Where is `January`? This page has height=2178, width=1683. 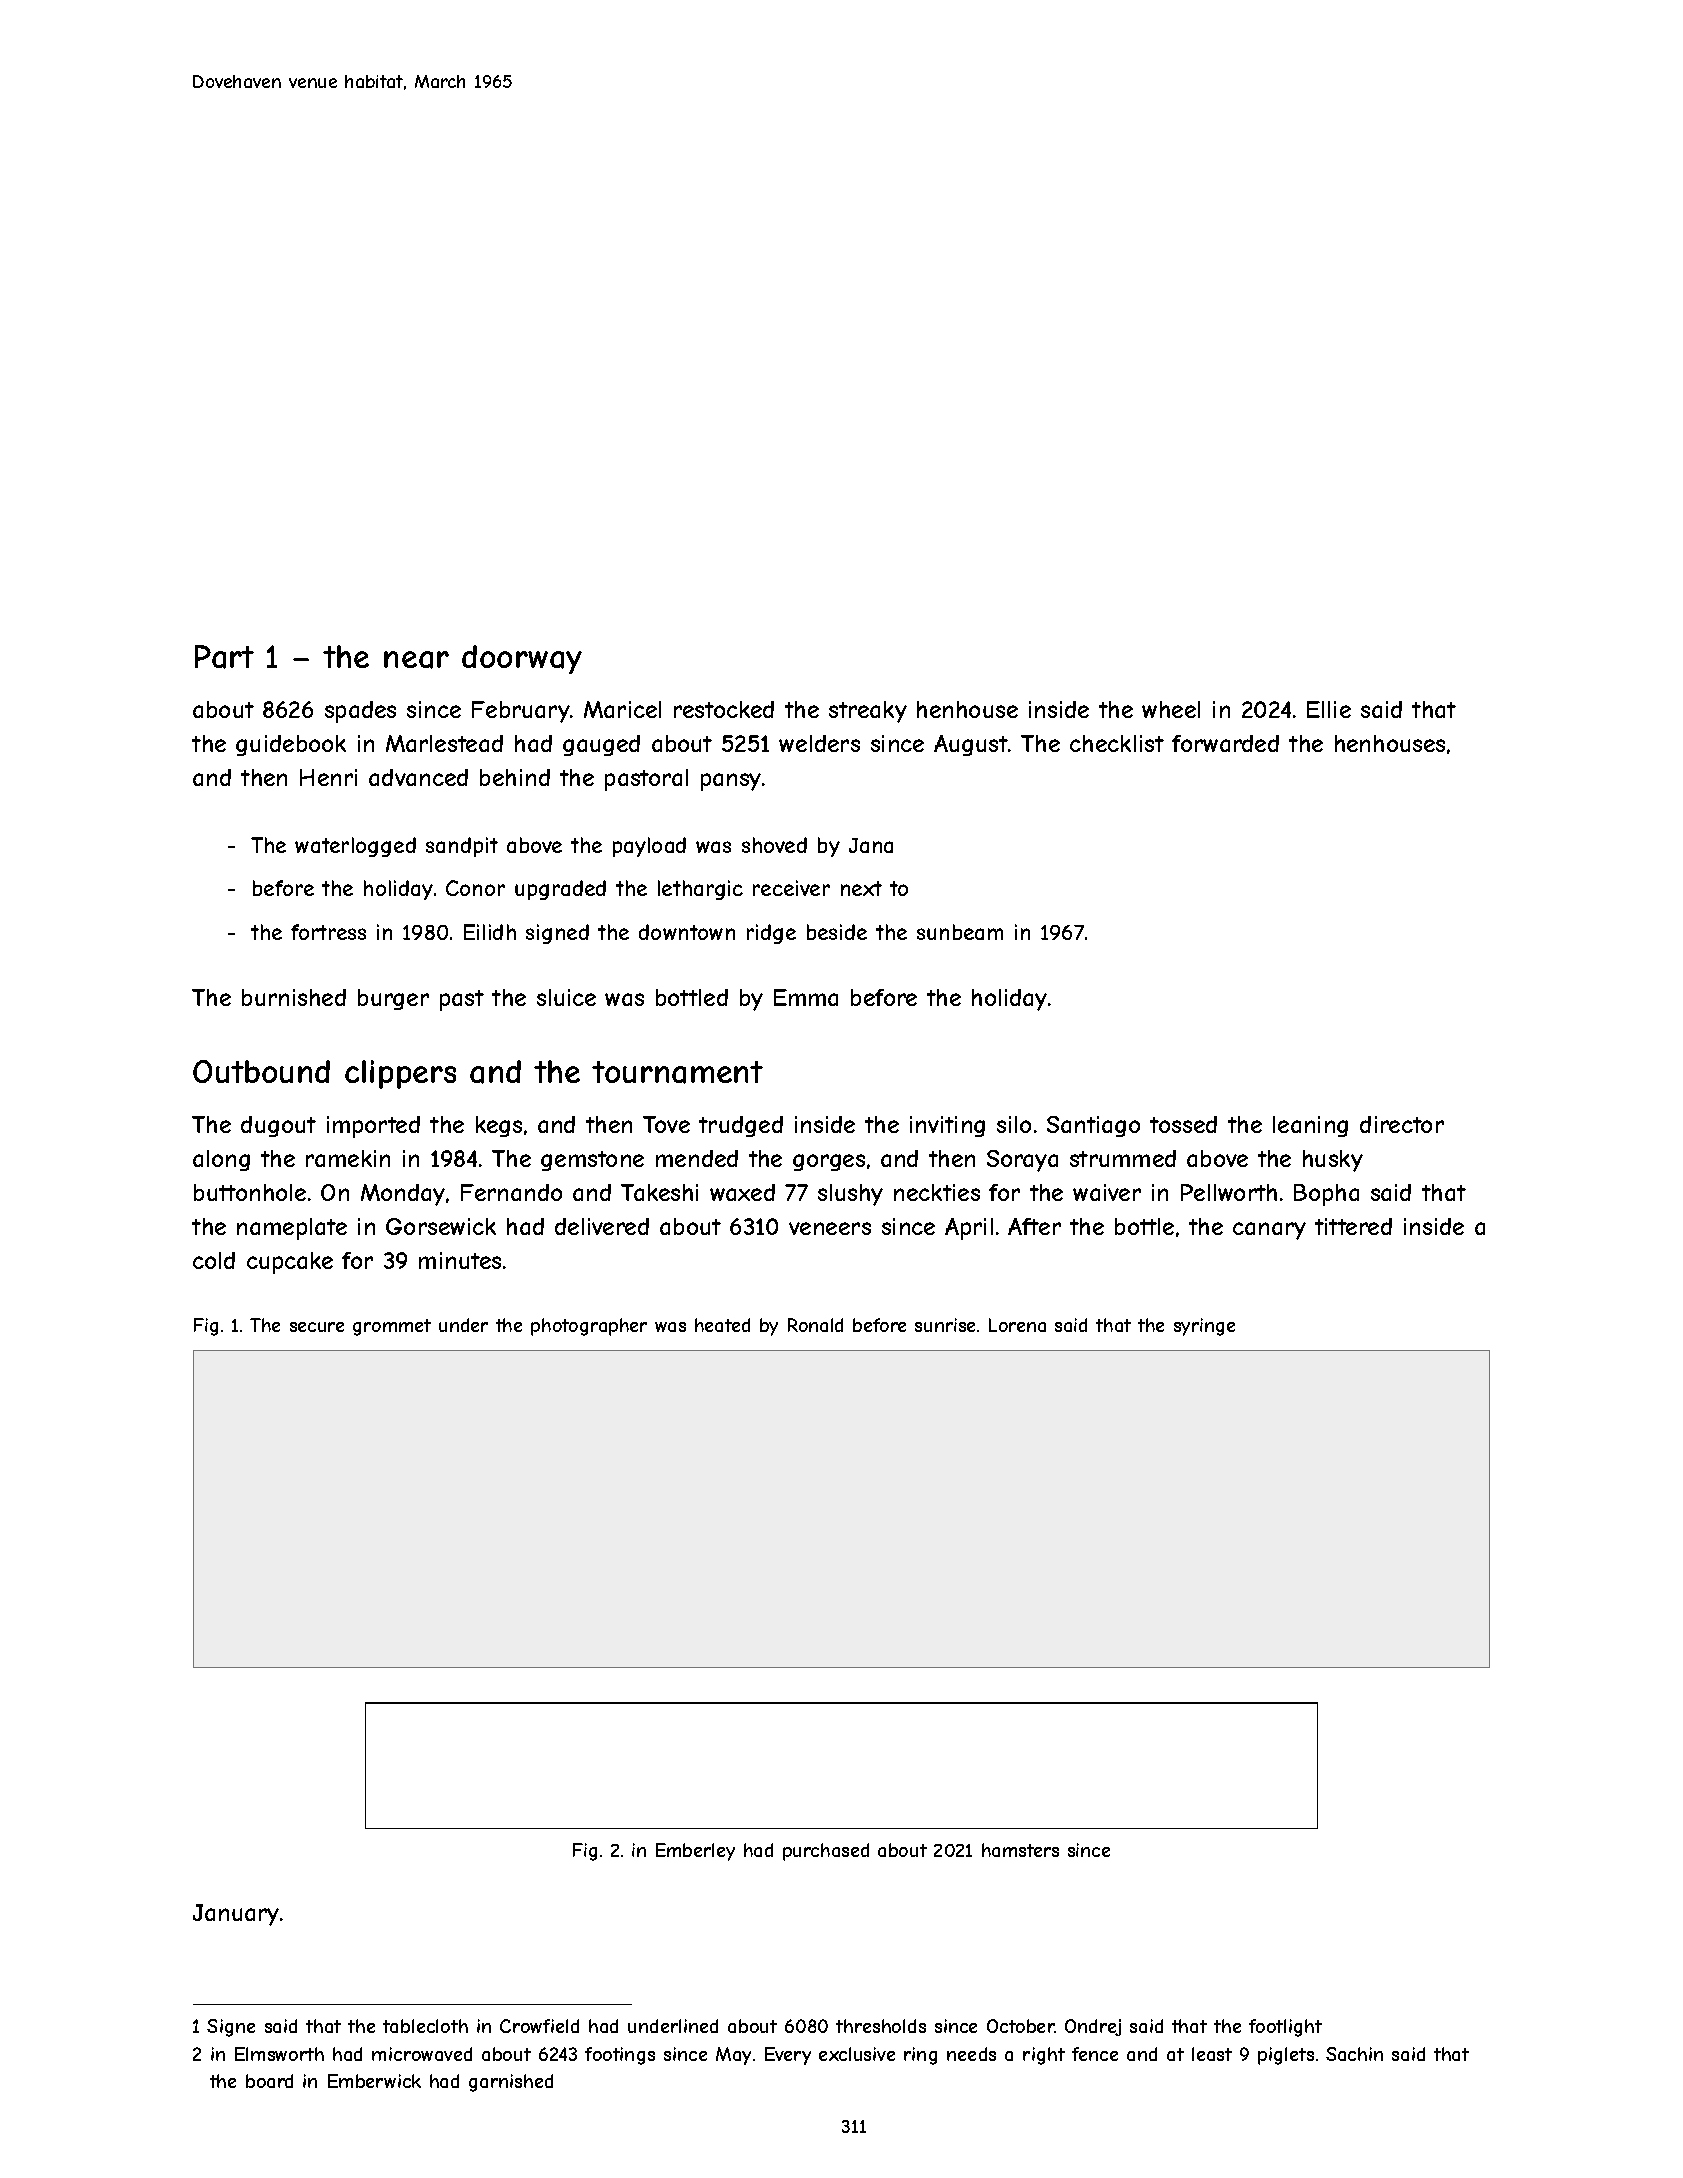 January is located at coordinates (236, 1915).
